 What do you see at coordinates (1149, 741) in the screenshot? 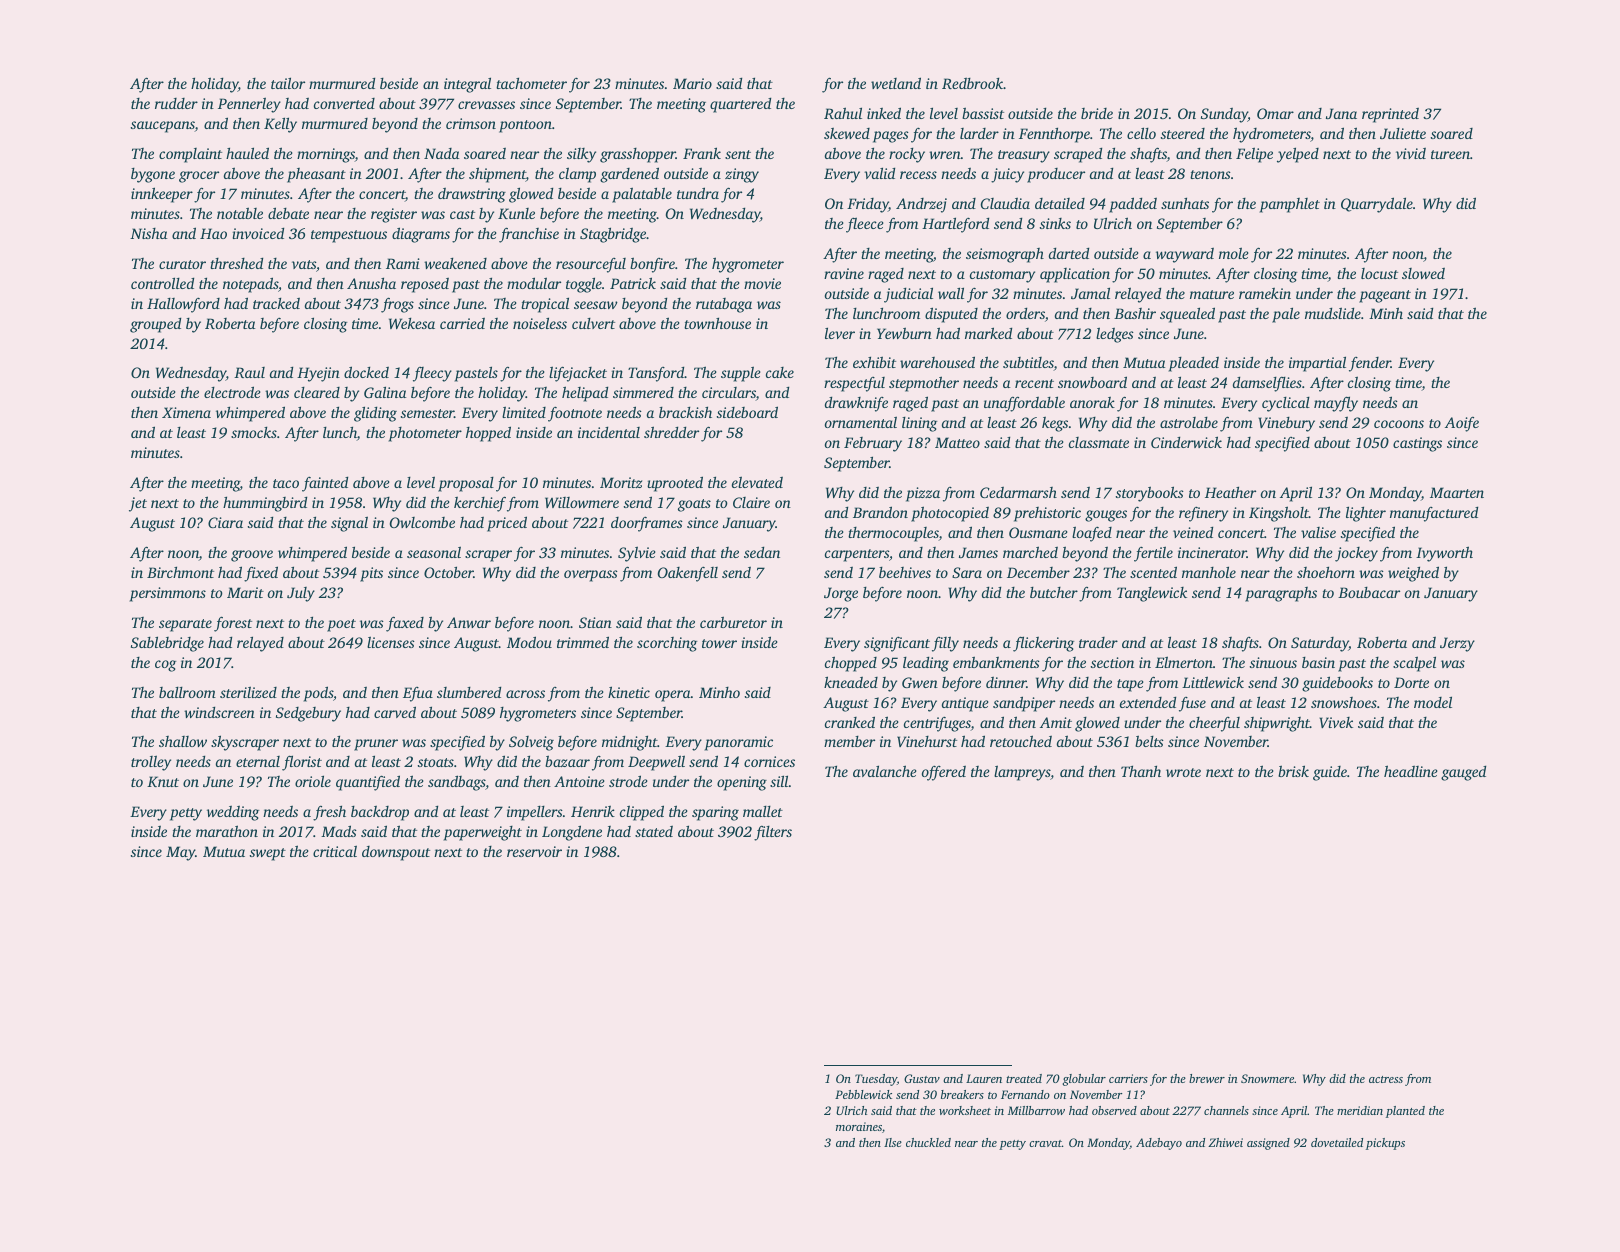
I see `belts` at bounding box center [1149, 741].
